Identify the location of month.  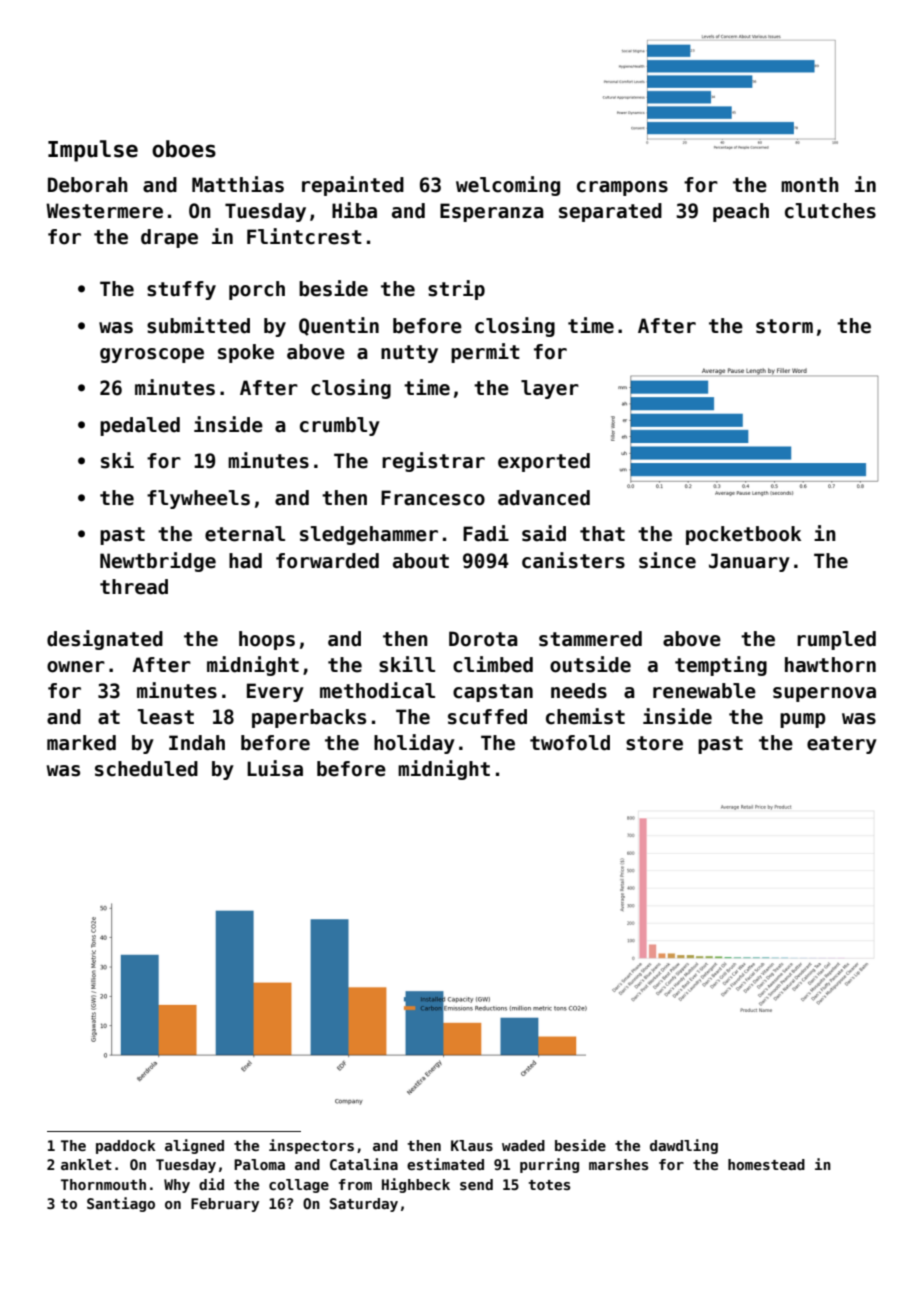
(810, 185).
